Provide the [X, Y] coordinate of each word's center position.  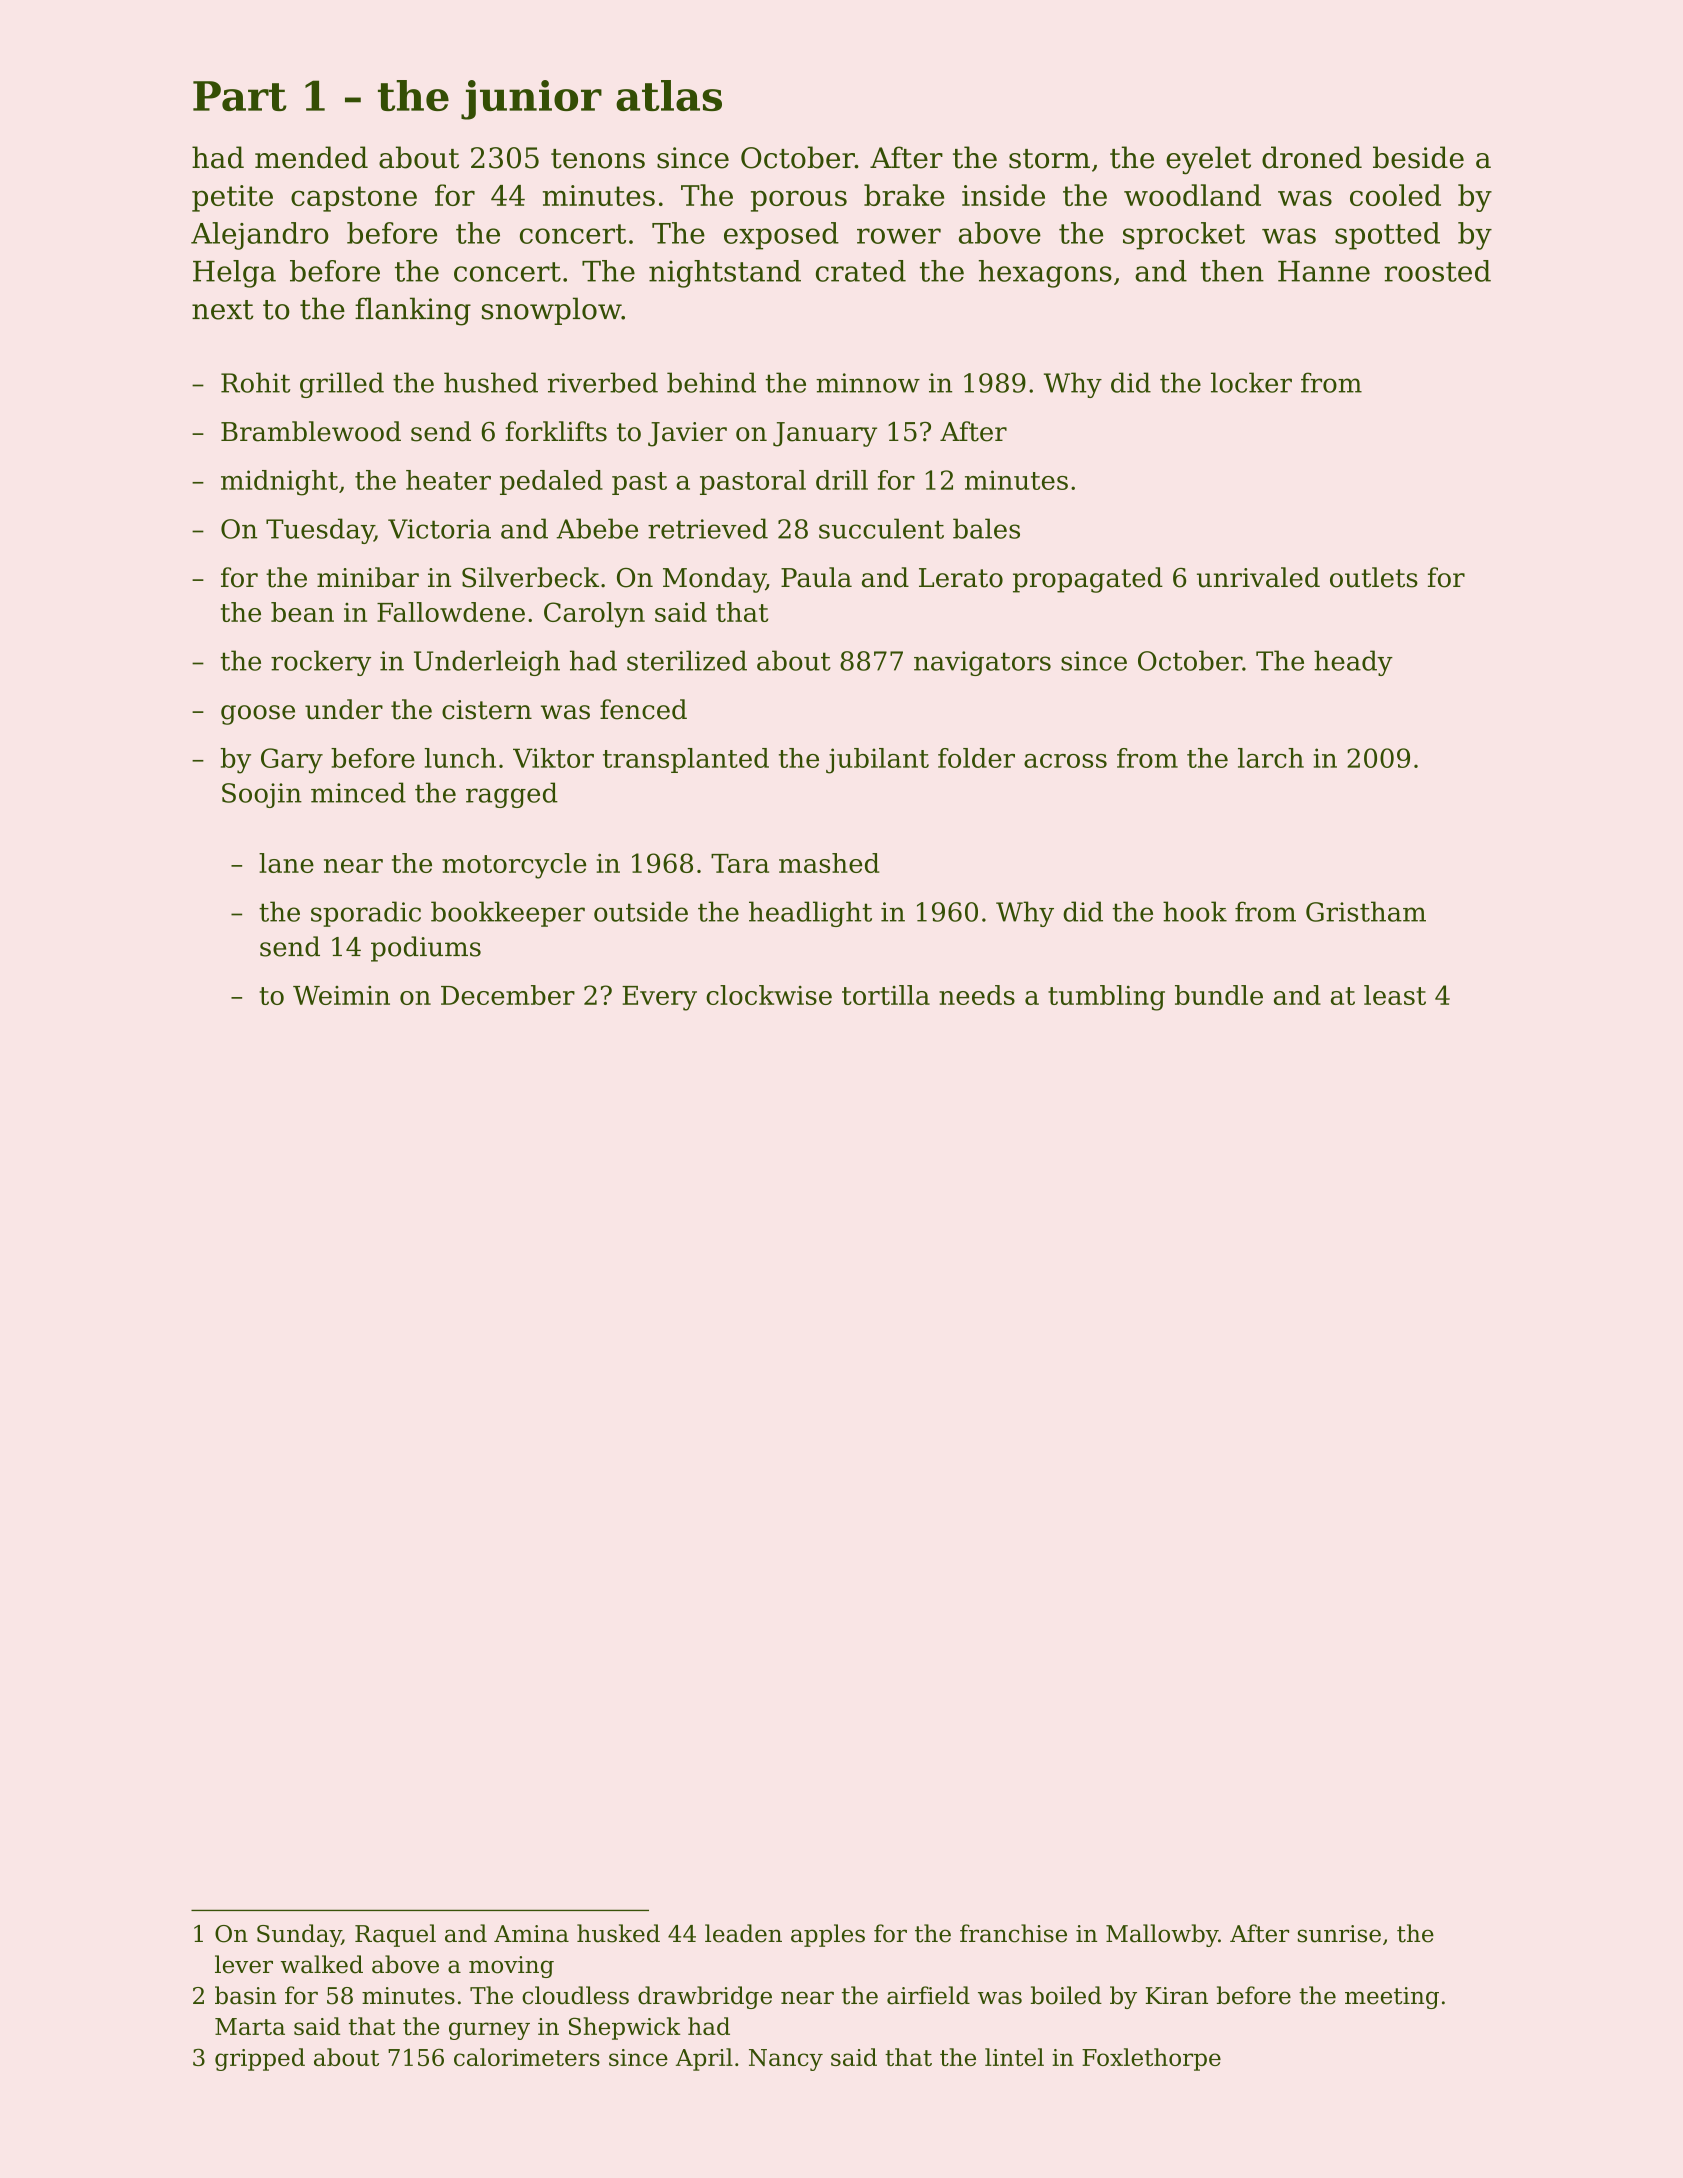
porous [799, 201]
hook [1195, 911]
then [1232, 271]
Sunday [299, 1935]
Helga [234, 274]
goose [258, 715]
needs [977, 995]
